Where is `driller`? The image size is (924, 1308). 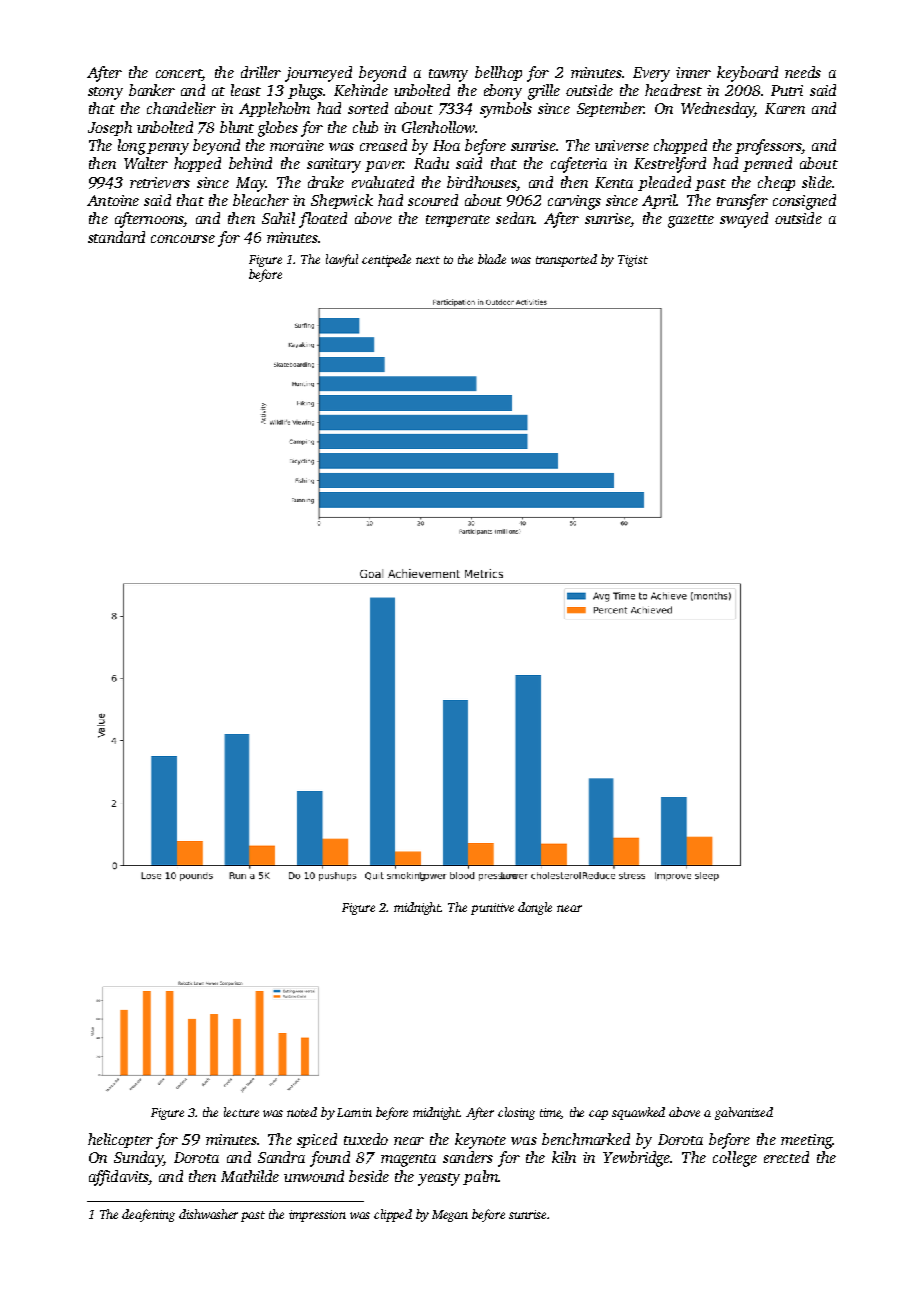 driller is located at coordinates (261, 72).
